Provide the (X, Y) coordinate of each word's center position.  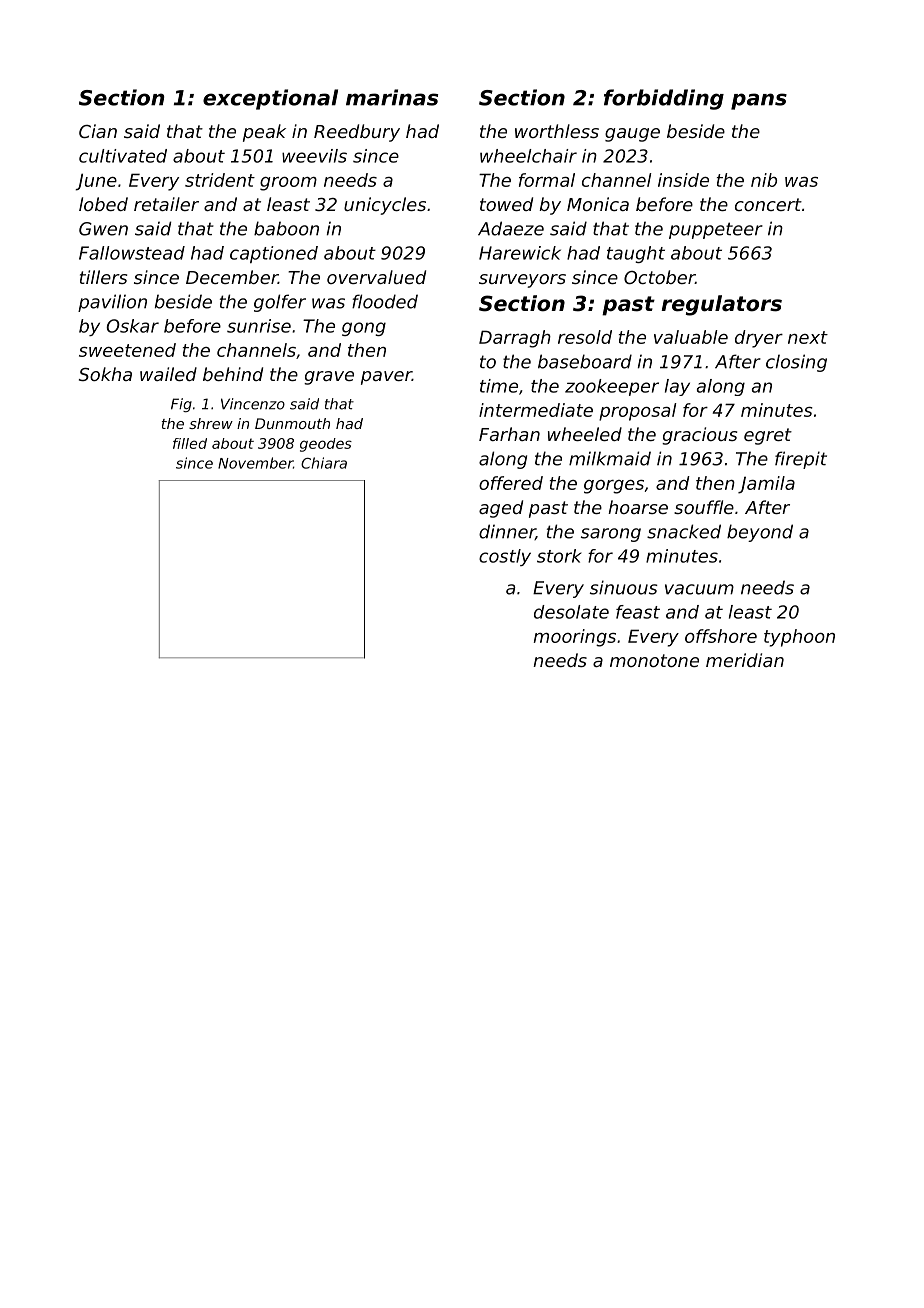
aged (501, 509)
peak (264, 133)
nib (764, 180)
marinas (392, 97)
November (255, 463)
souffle (704, 507)
